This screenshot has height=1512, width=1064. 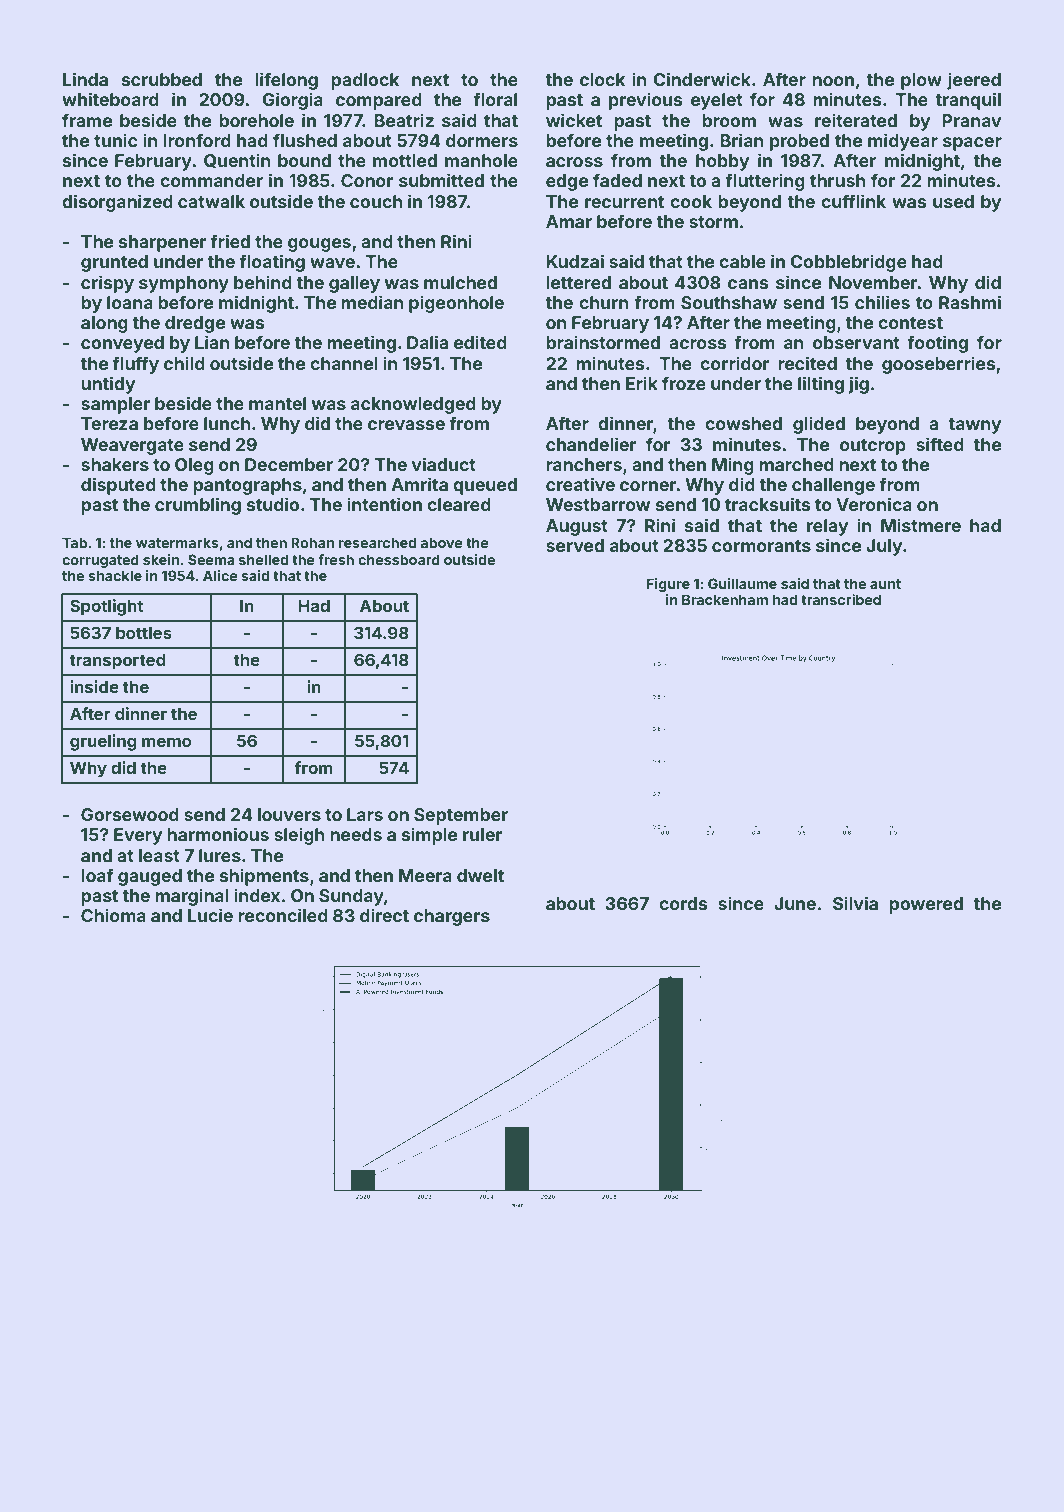 What do you see at coordinates (617, 180) in the screenshot?
I see `faded` at bounding box center [617, 180].
